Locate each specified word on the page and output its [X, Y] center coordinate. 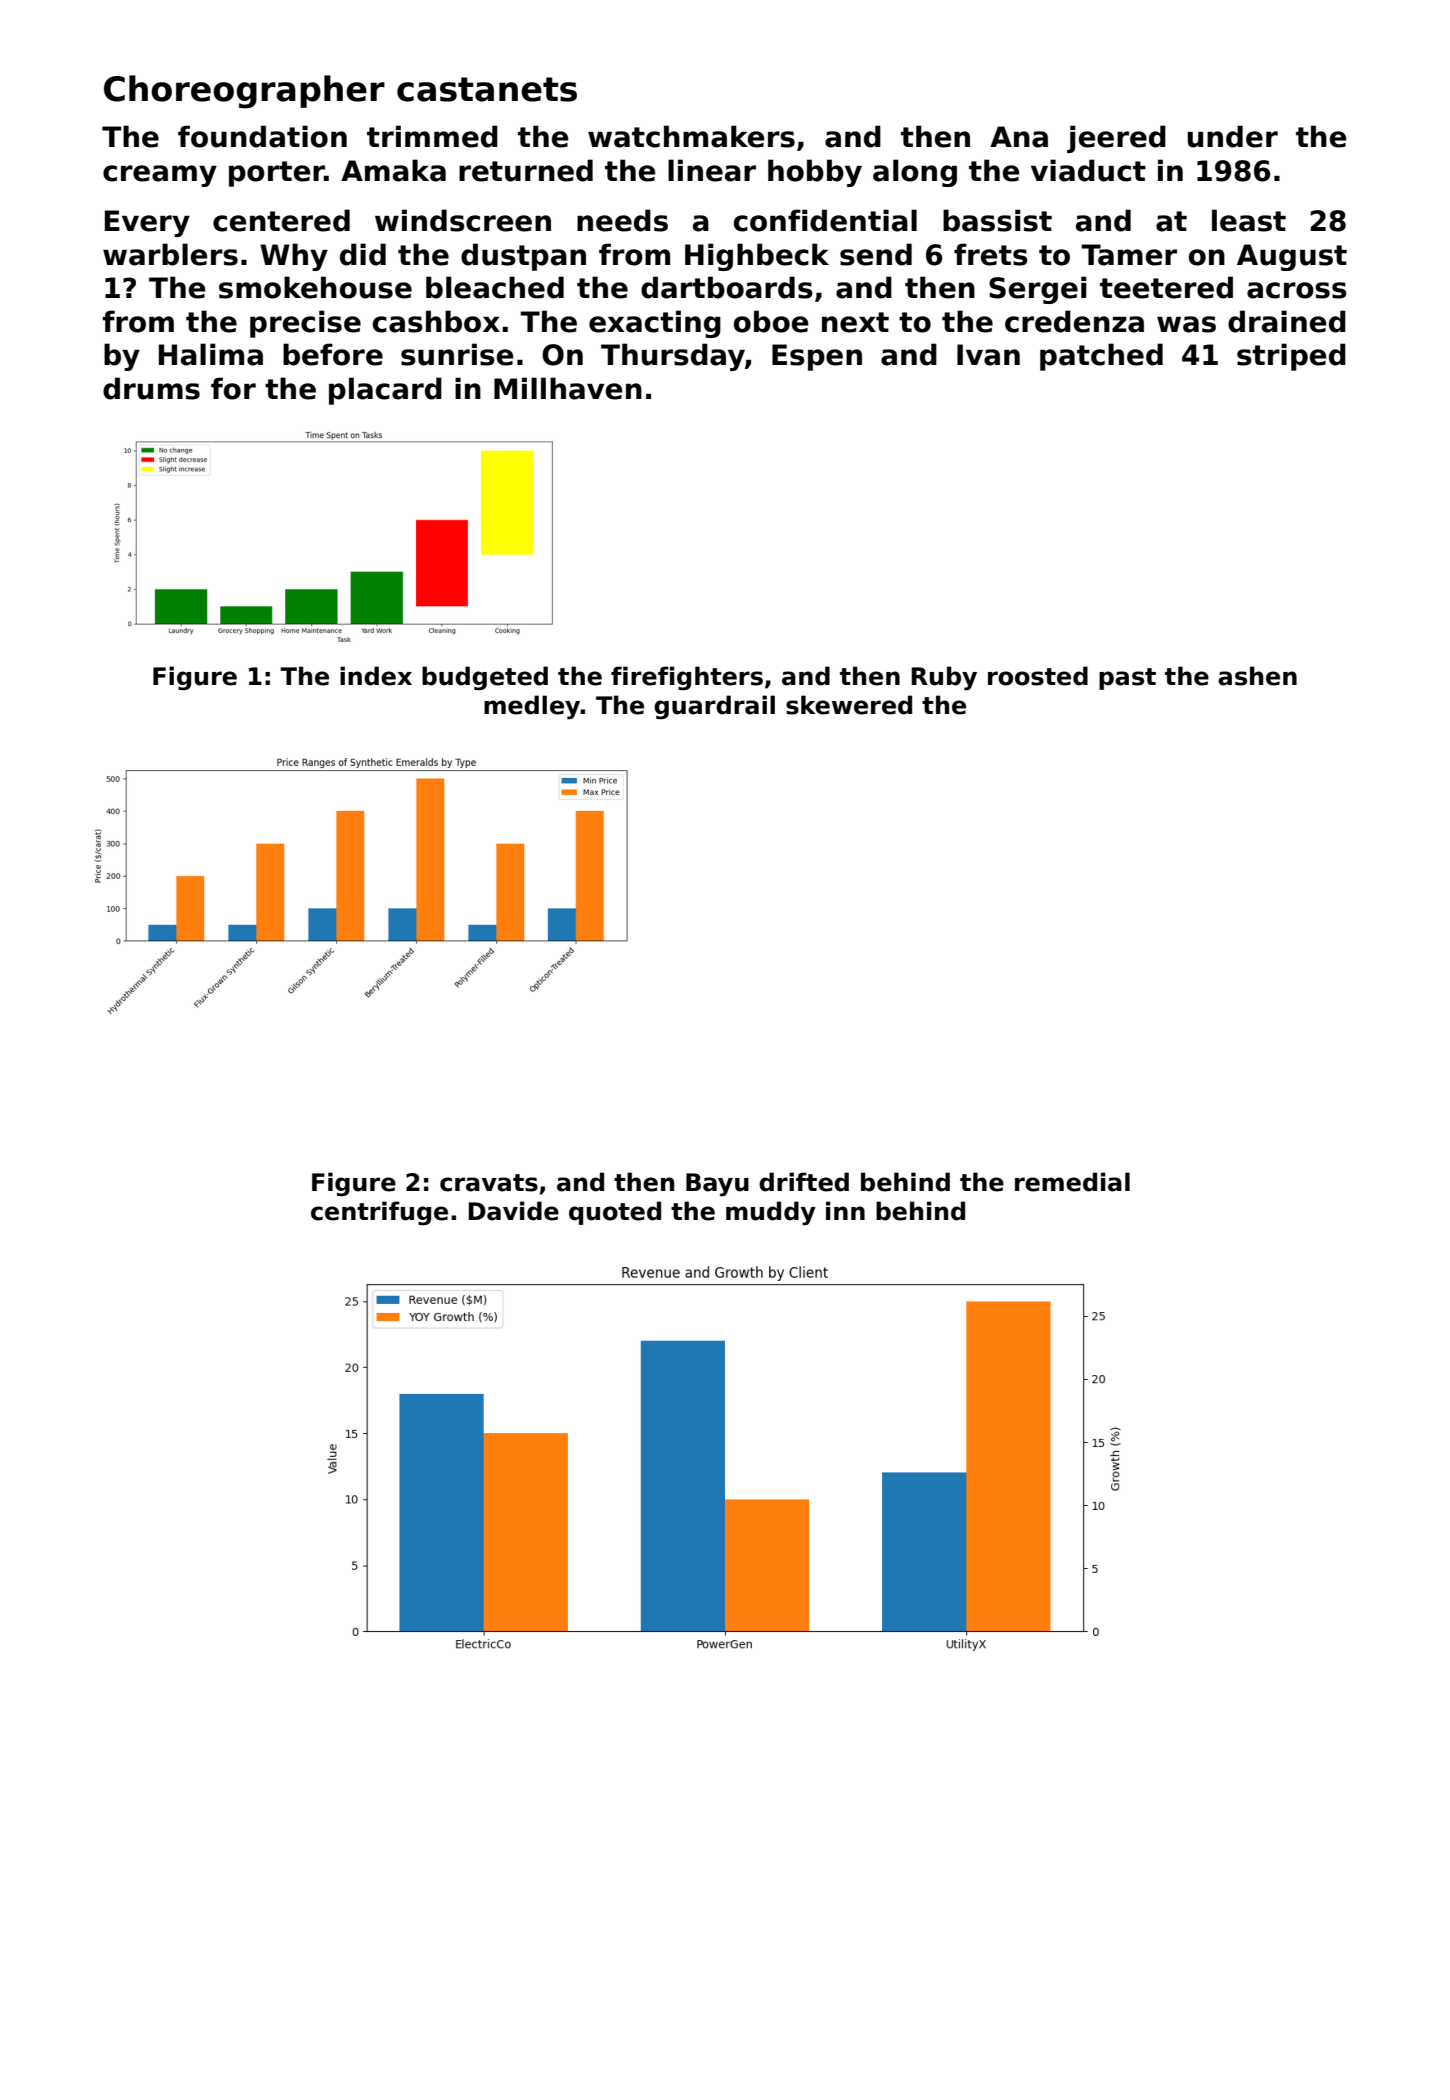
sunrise [457, 354]
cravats [489, 1183]
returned [526, 170]
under [1232, 136]
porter [277, 174]
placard [385, 391]
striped [1291, 357]
